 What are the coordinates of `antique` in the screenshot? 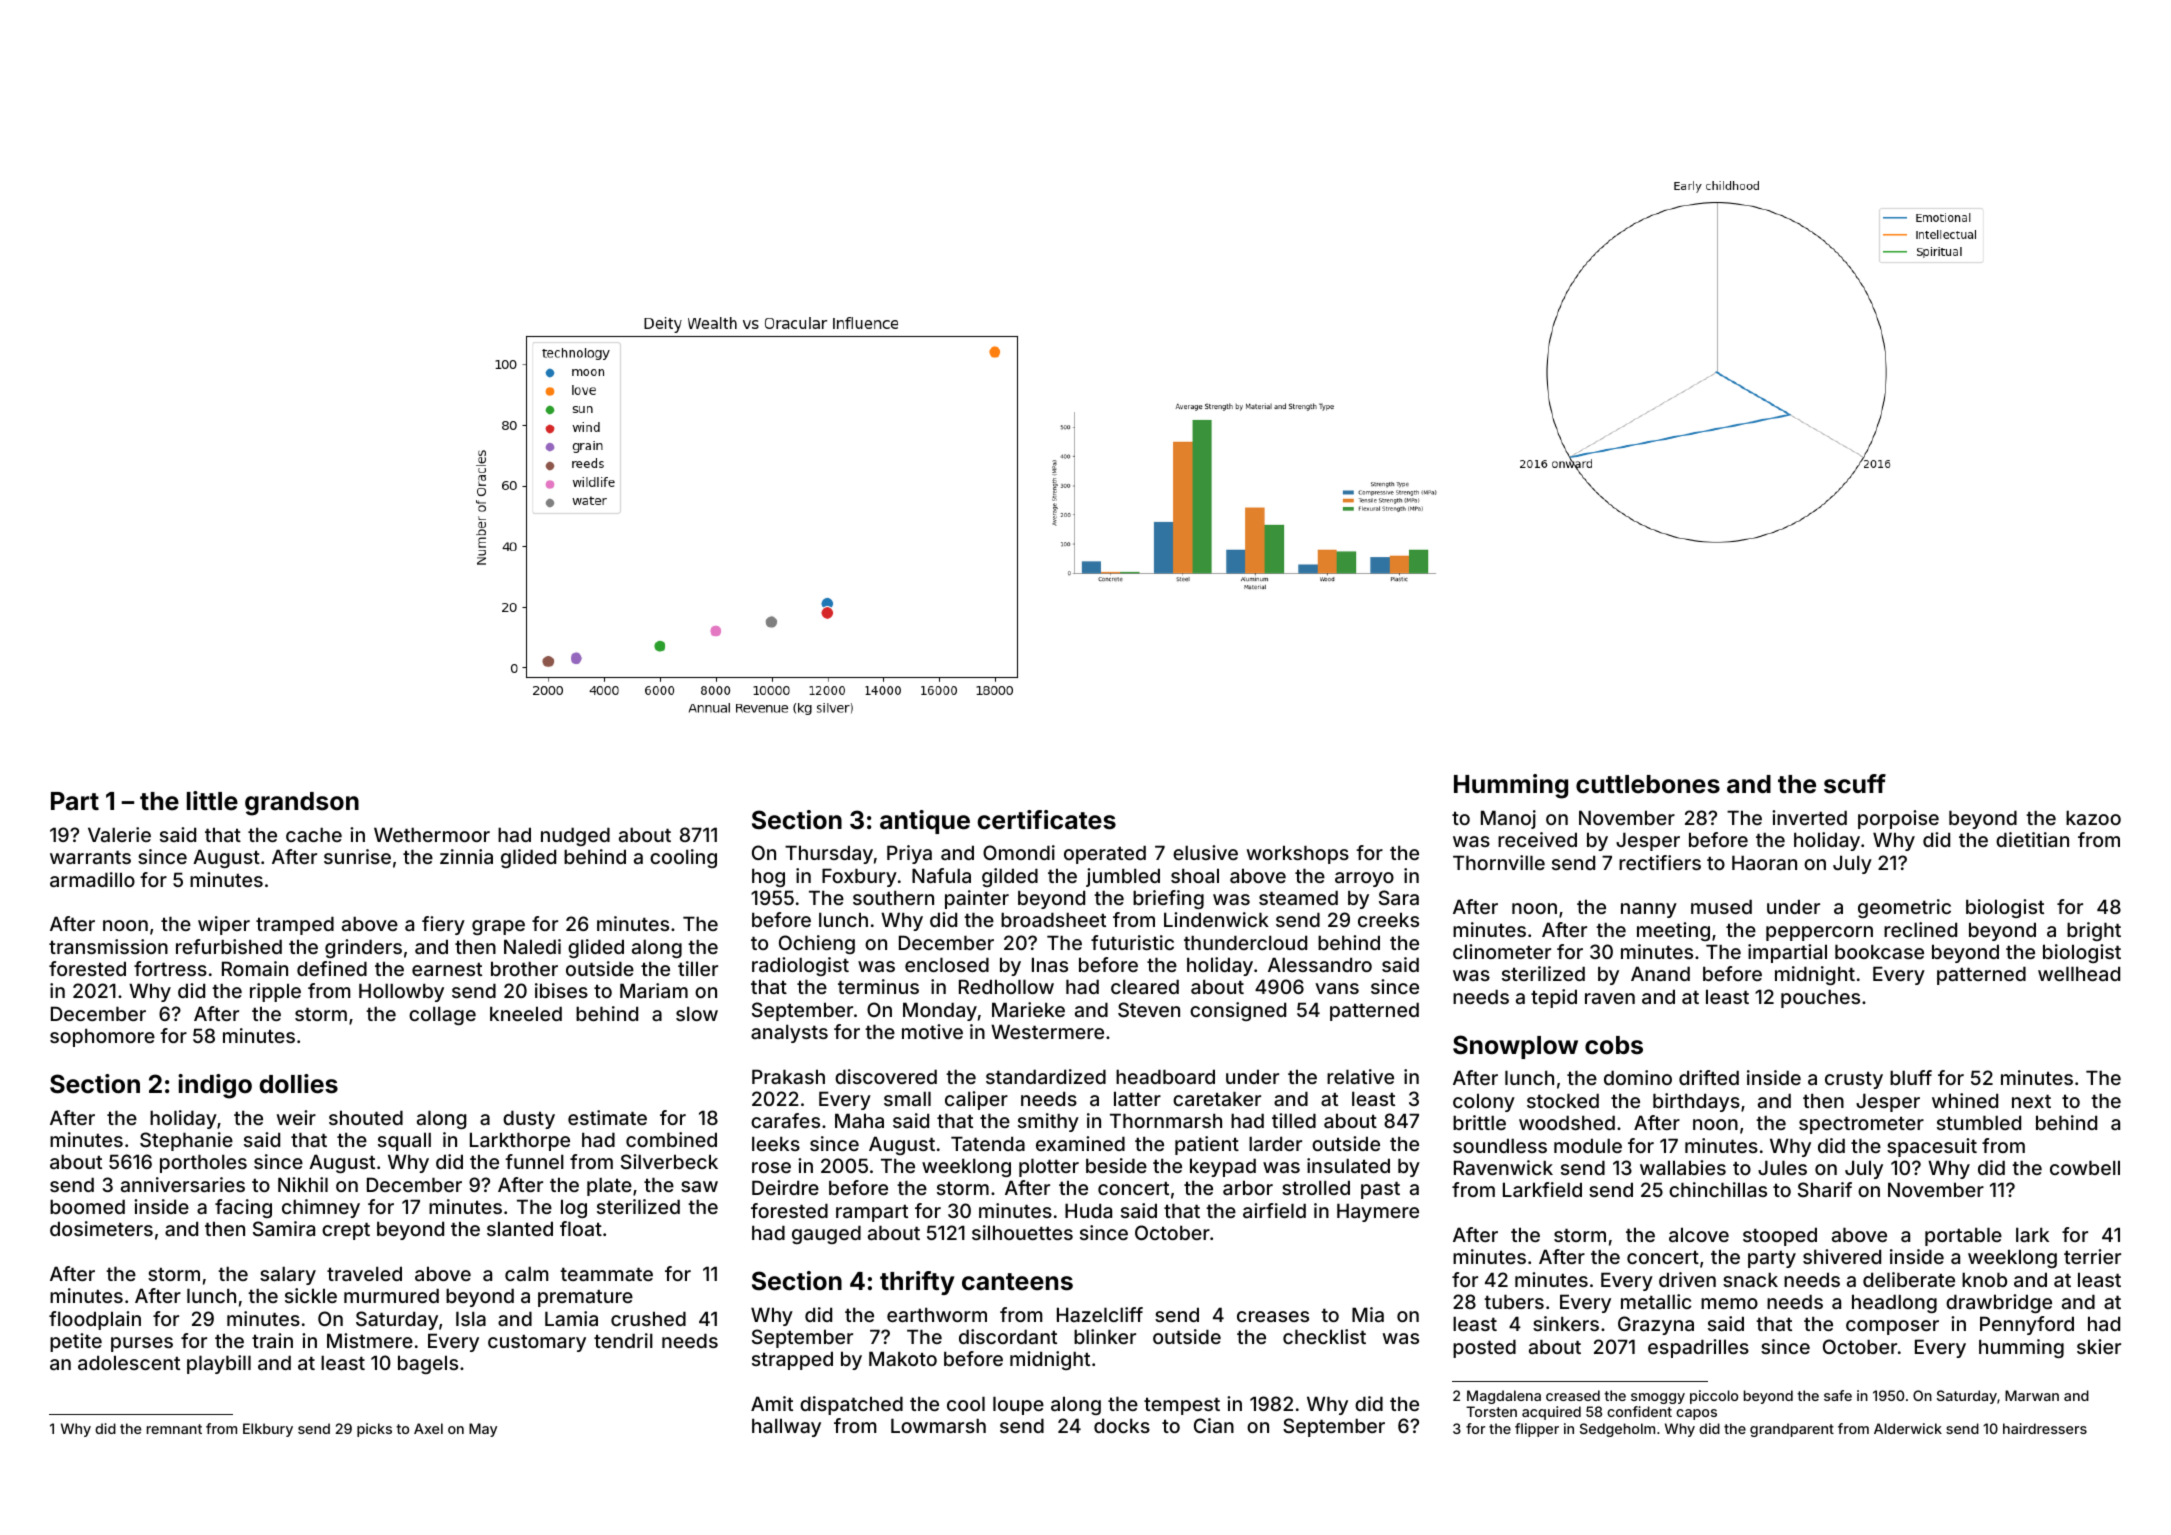 It's located at (925, 822).
